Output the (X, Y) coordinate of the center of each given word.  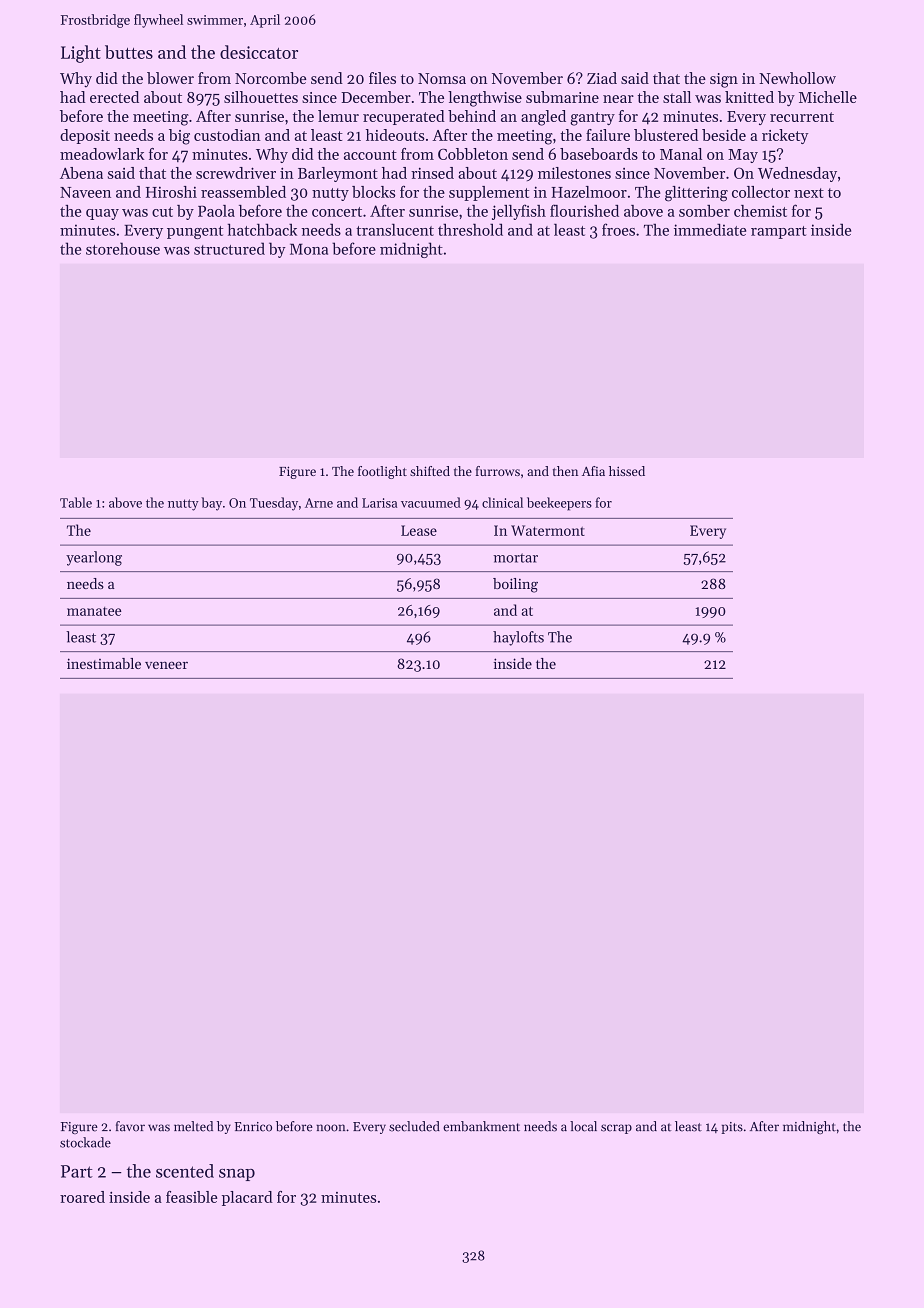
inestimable (104, 663)
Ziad (602, 78)
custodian (227, 135)
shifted (430, 471)
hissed (627, 471)
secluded (414, 1126)
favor (130, 1126)
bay (211, 504)
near (618, 99)
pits (732, 1128)
